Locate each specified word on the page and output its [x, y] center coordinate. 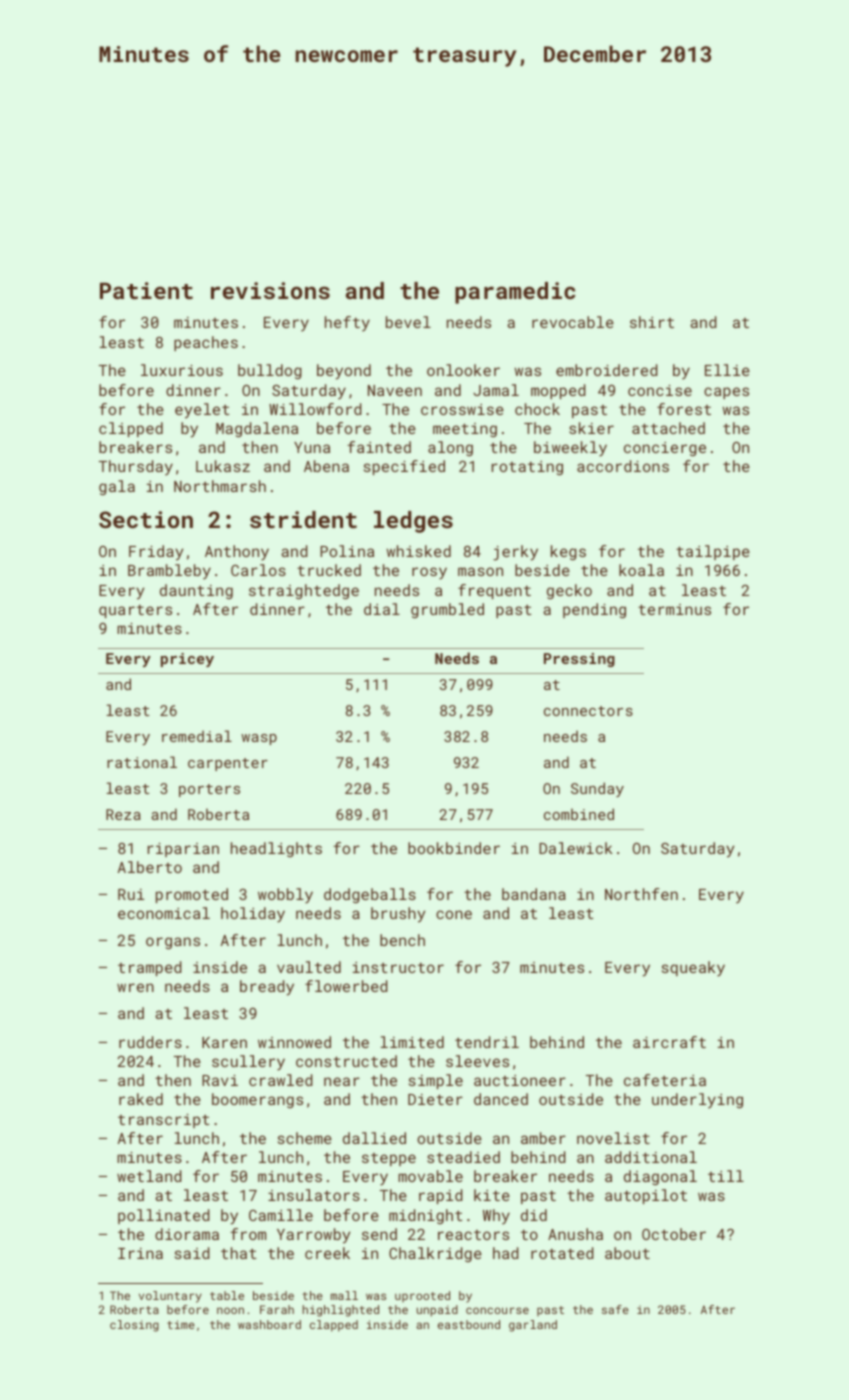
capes [726, 393]
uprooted [422, 1296]
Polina [347, 551]
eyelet [202, 411]
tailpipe [713, 552]
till [726, 1176]
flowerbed [346, 986]
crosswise [462, 409]
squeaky [693, 969]
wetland [149, 1176]
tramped [150, 968]
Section [146, 519]
